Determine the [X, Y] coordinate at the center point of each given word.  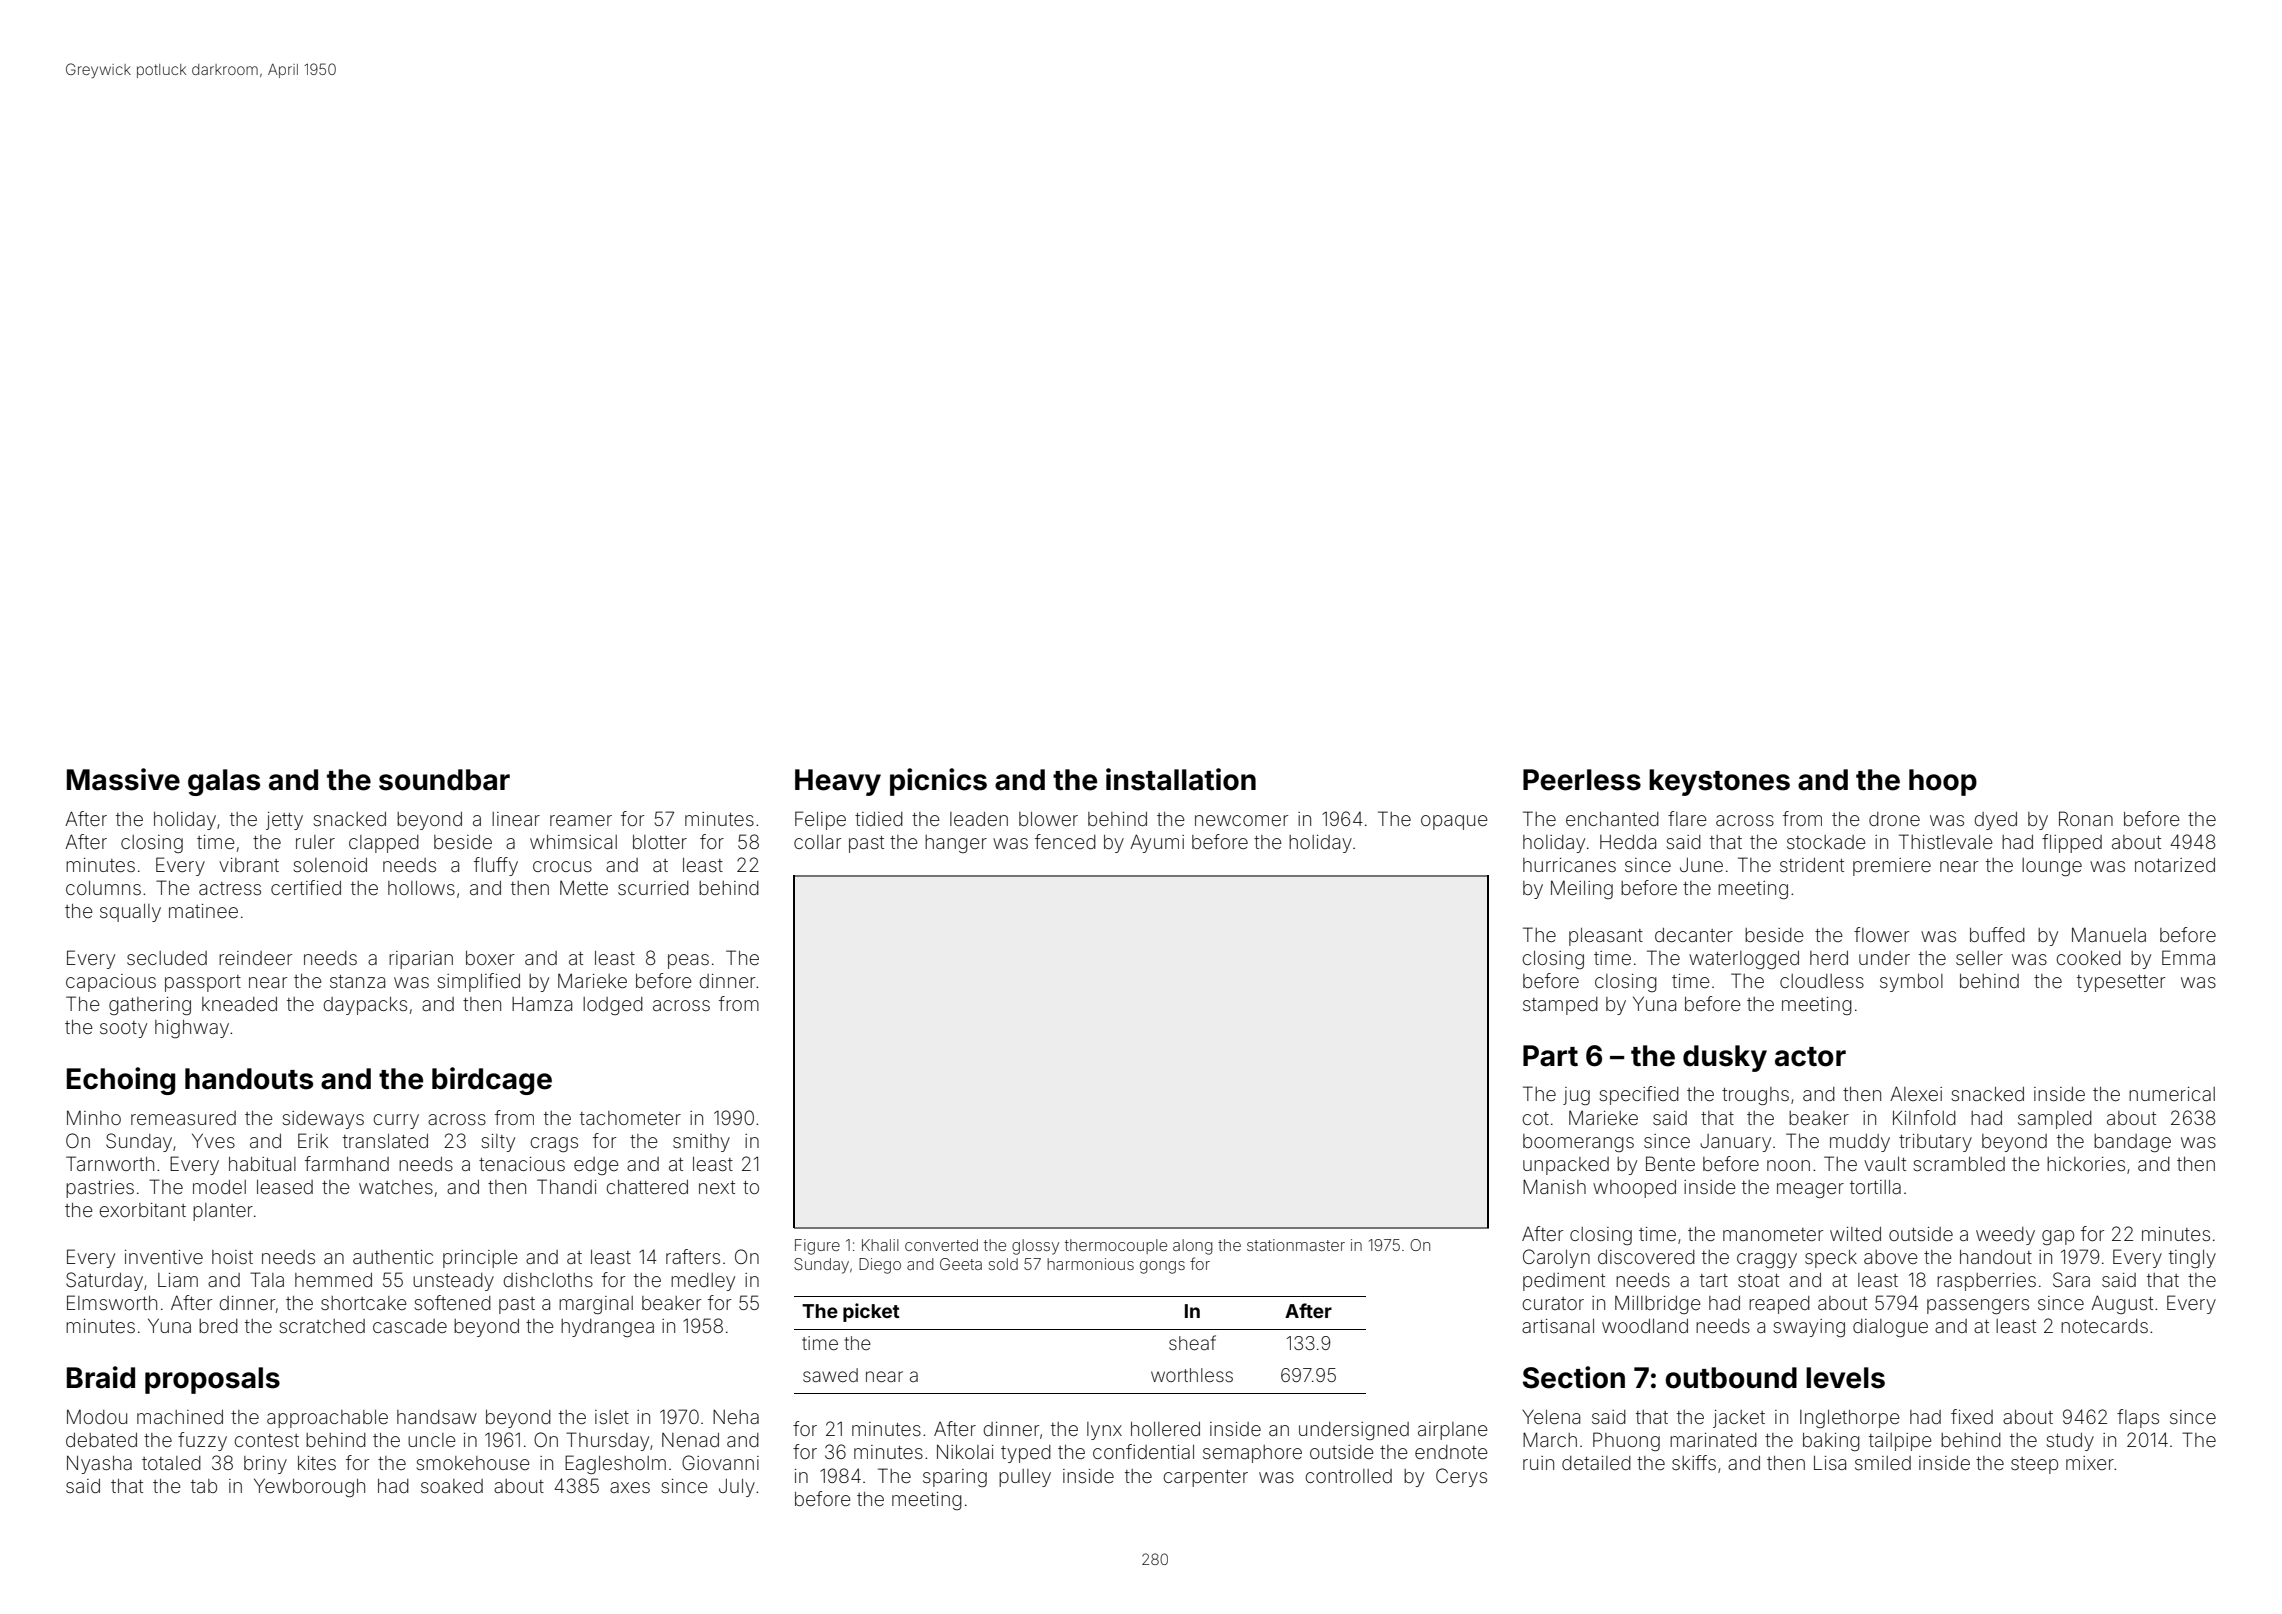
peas [688, 961]
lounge [2052, 867]
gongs [1162, 1267]
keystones [1719, 782]
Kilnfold [1924, 1117]
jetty [284, 821]
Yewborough [309, 1487]
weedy [2005, 1236]
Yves [213, 1140]
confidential [1143, 1451]
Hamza [542, 1004]
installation [1181, 779]
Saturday [104, 1281]
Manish [1554, 1186]
